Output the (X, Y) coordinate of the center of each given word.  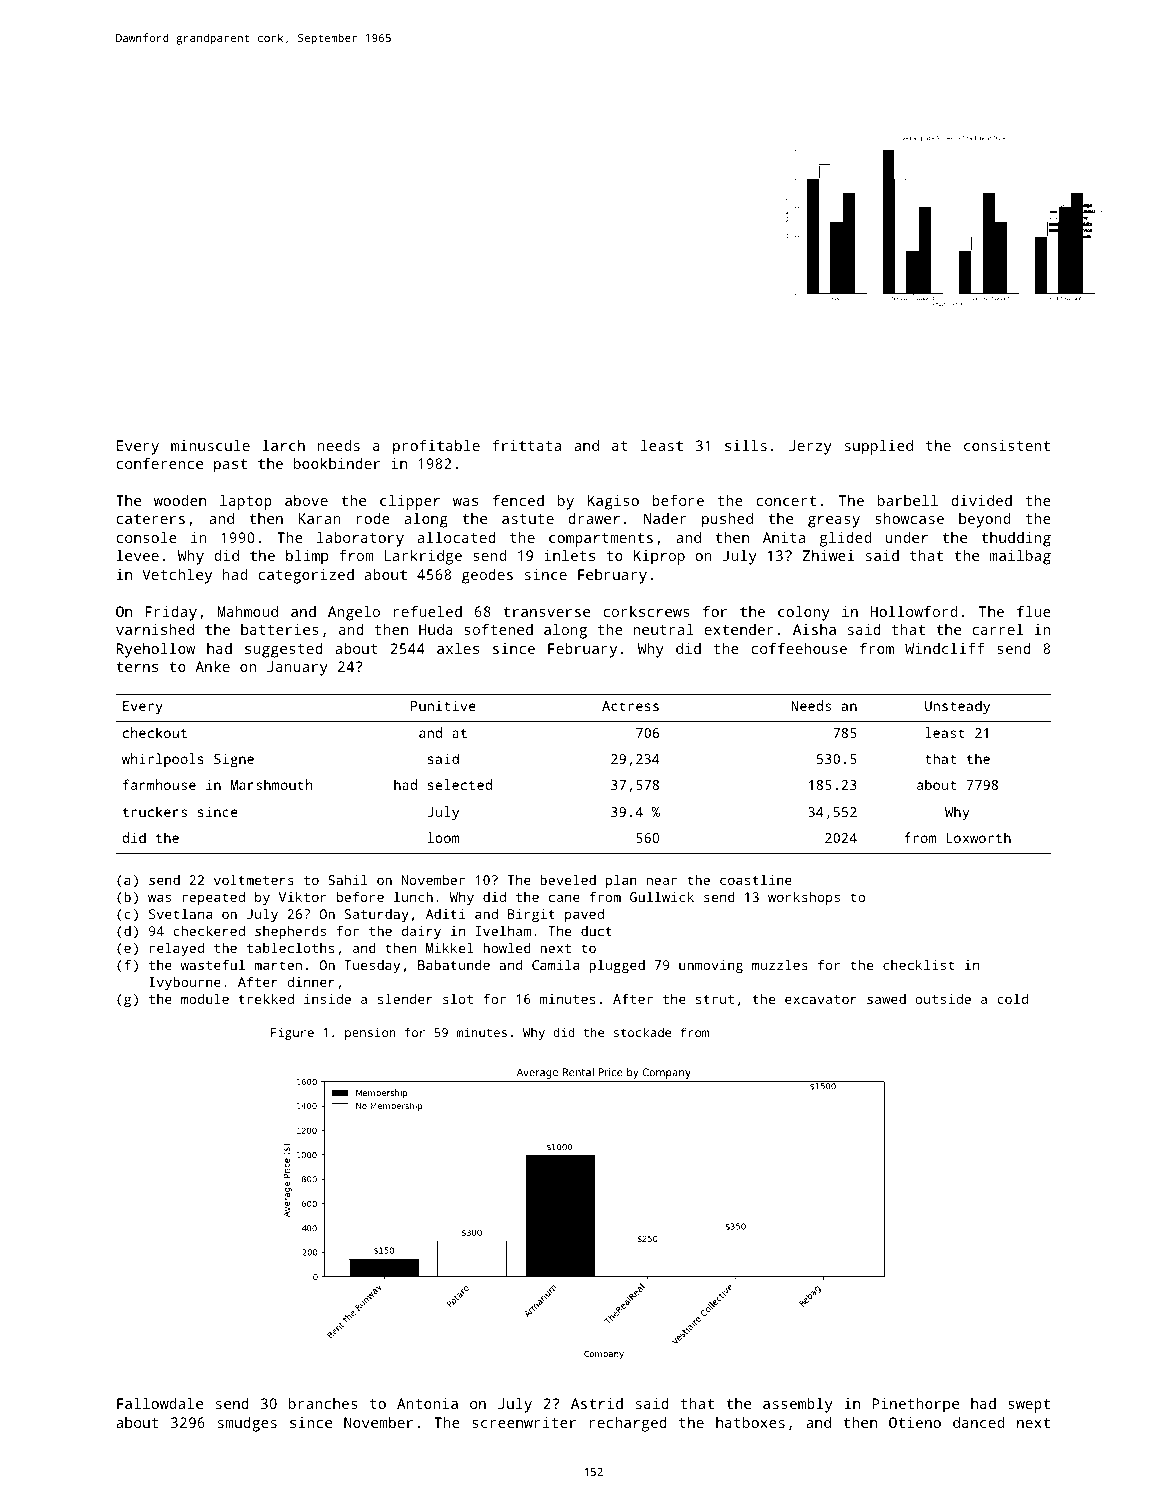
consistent (1007, 445)
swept (1029, 1406)
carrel (997, 629)
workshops (804, 898)
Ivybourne (185, 983)
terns (137, 667)
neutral (663, 629)
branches (323, 1403)
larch (284, 445)
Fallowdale (160, 1403)
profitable (436, 447)
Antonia (427, 1403)
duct (596, 931)
